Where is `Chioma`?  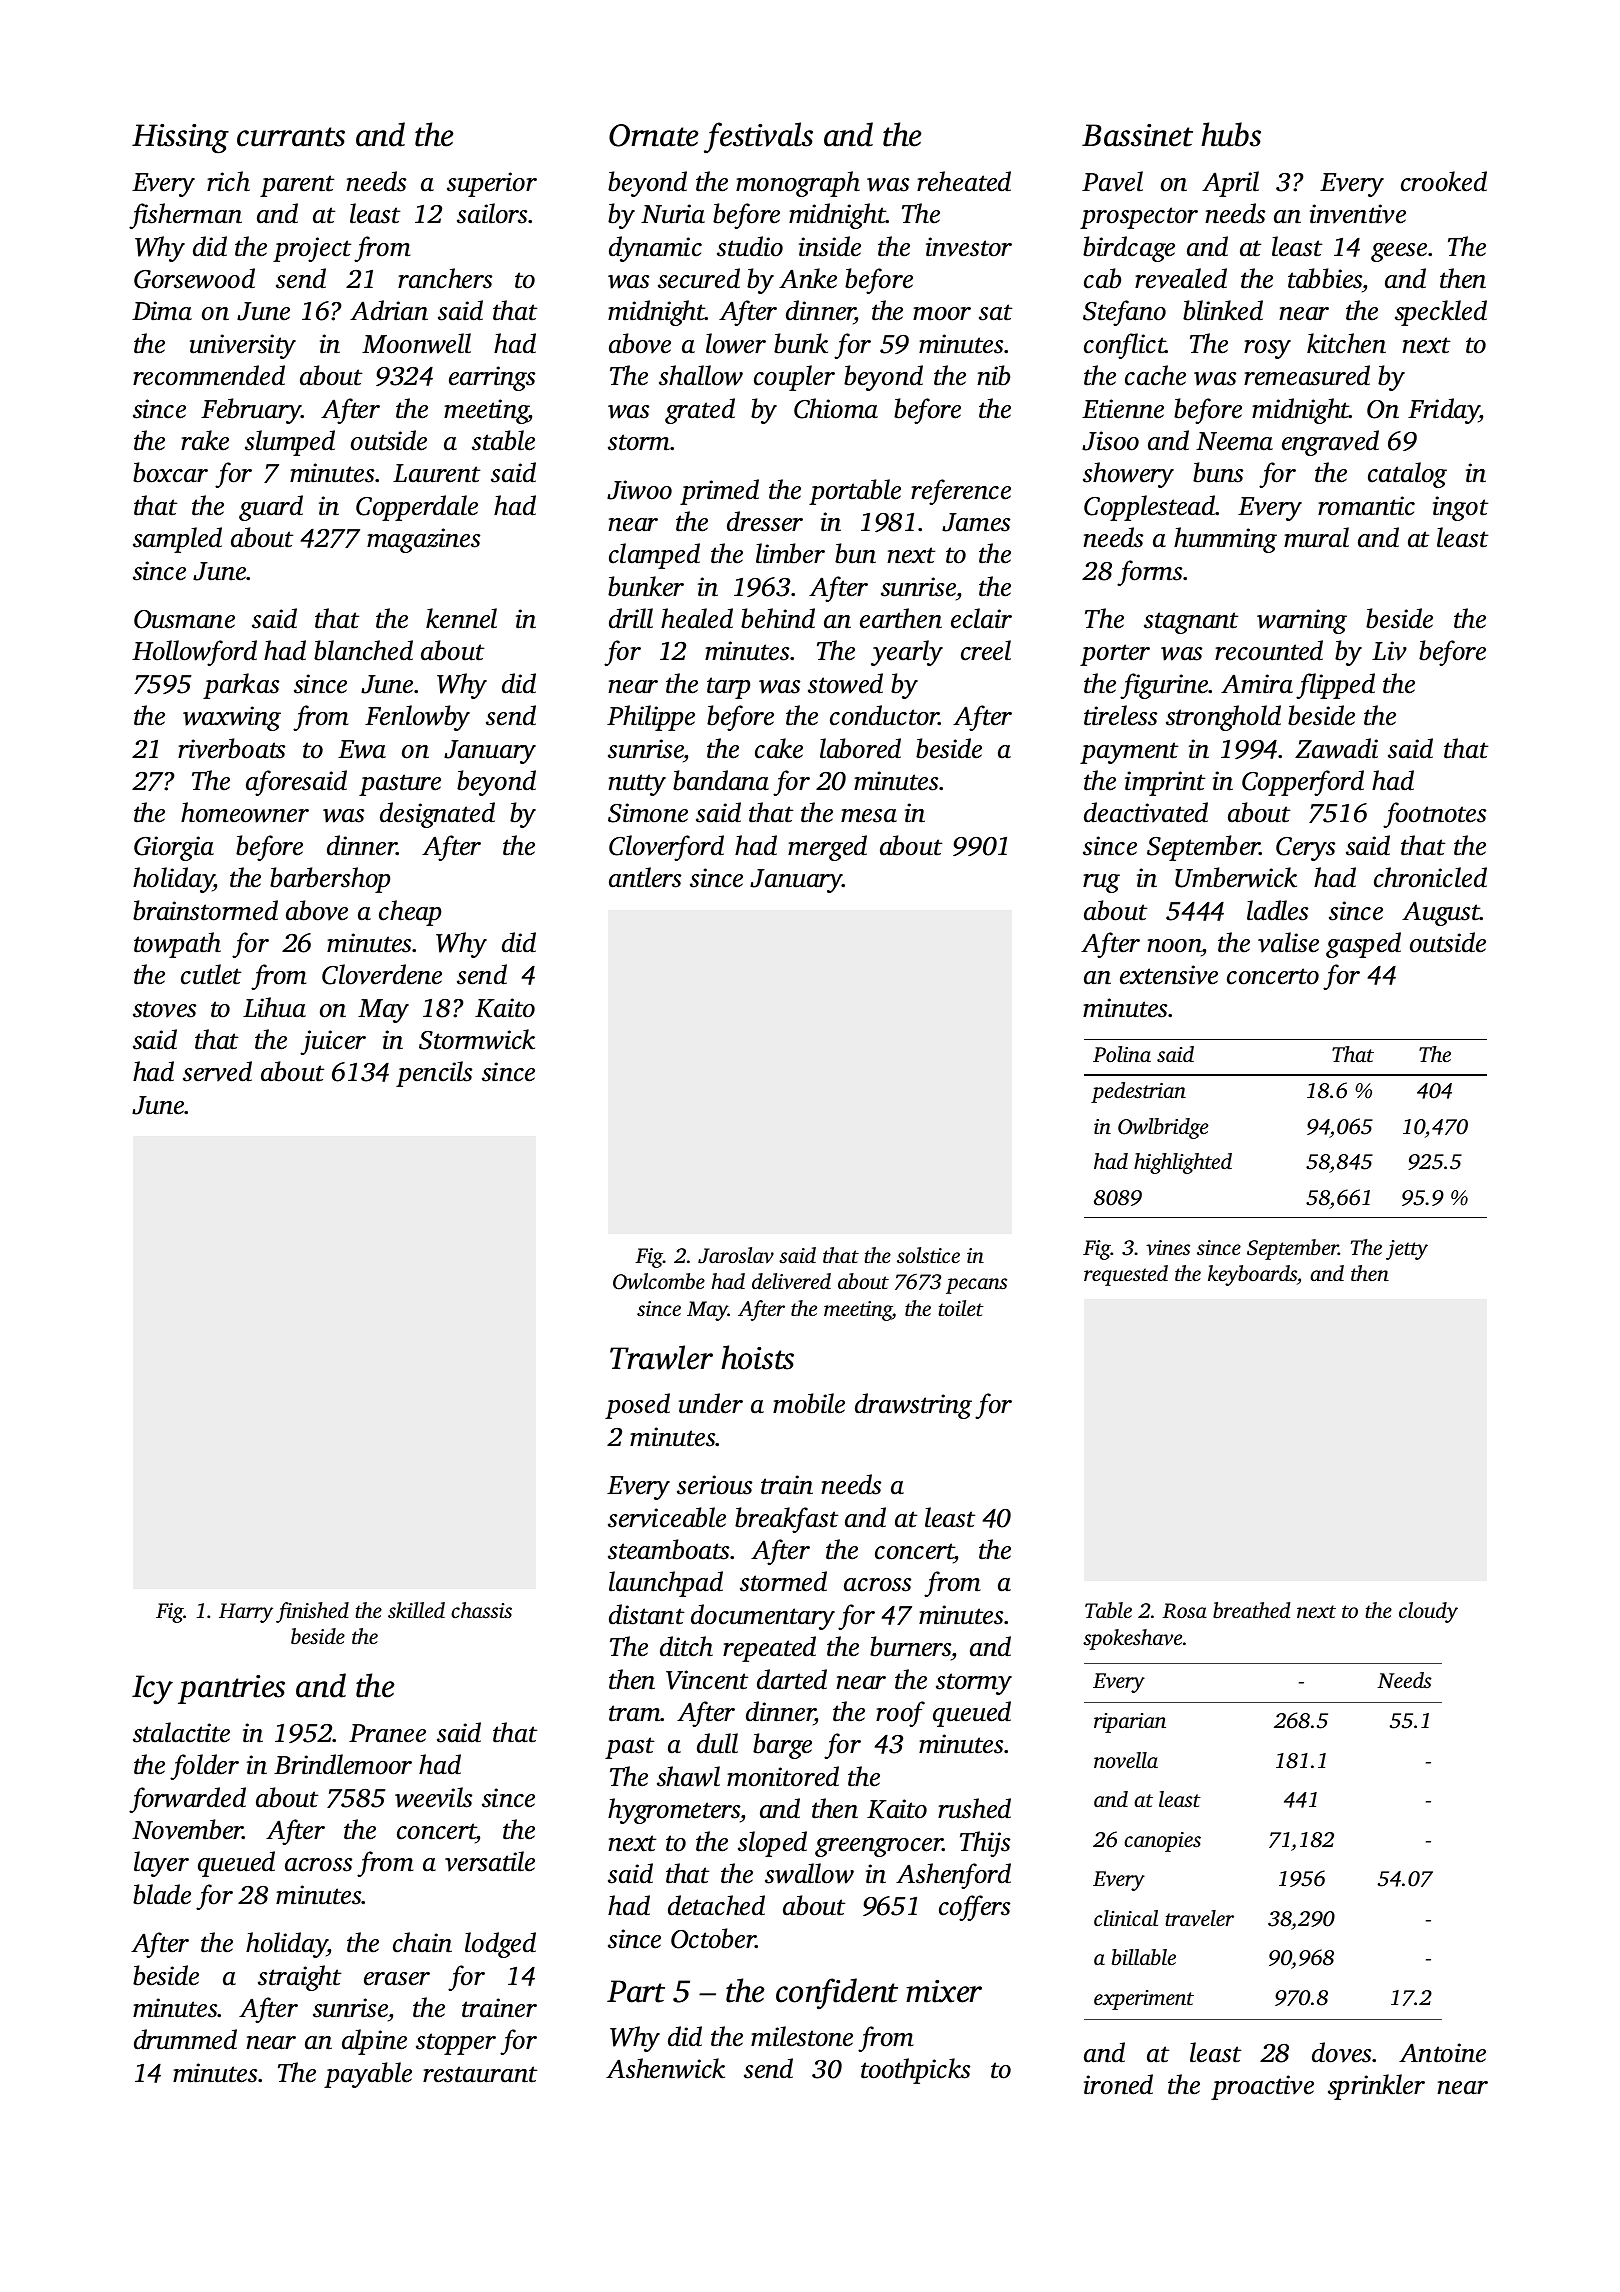
Chioma is located at coordinates (836, 408).
